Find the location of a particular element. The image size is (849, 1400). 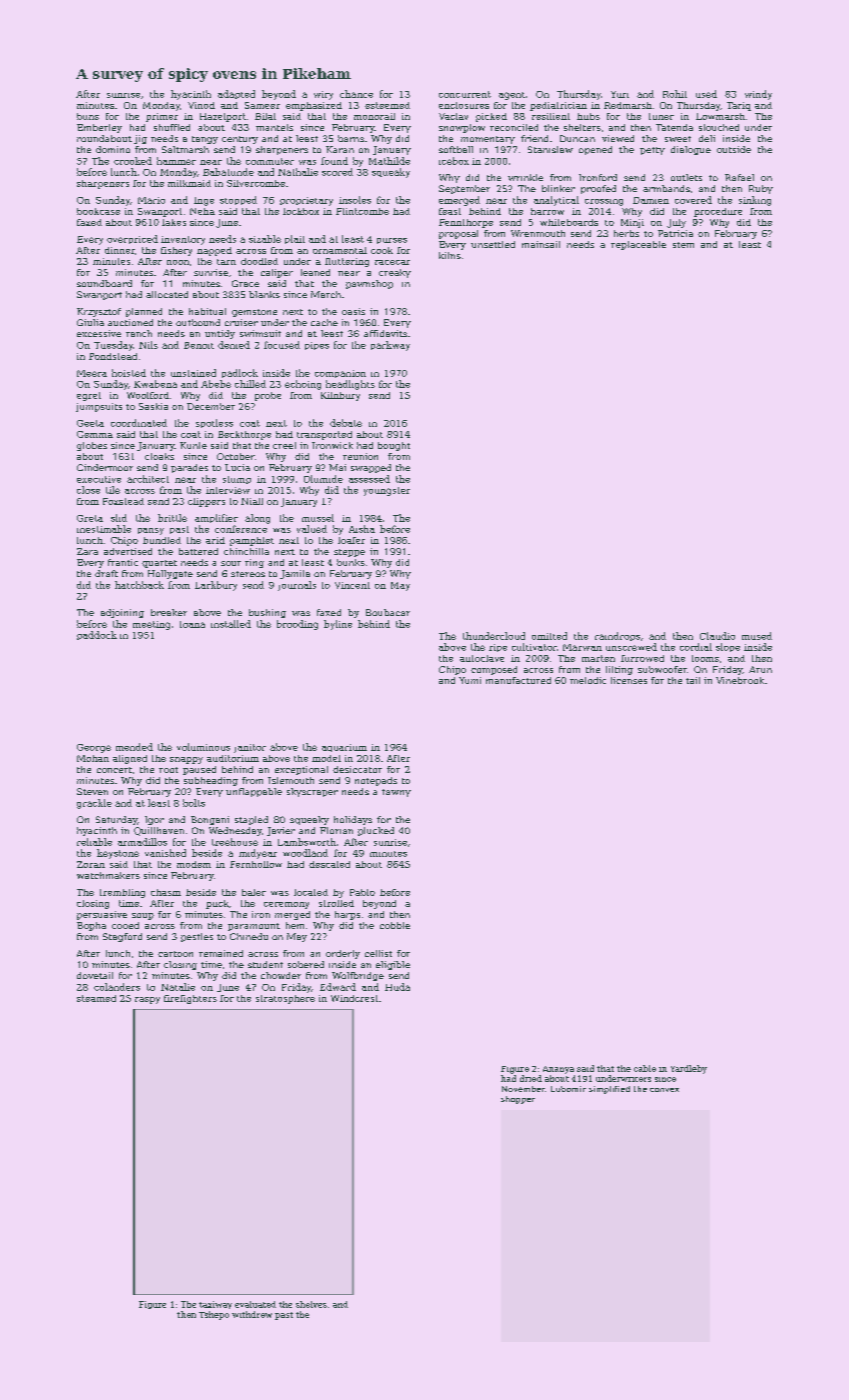

Mario is located at coordinates (151, 200).
